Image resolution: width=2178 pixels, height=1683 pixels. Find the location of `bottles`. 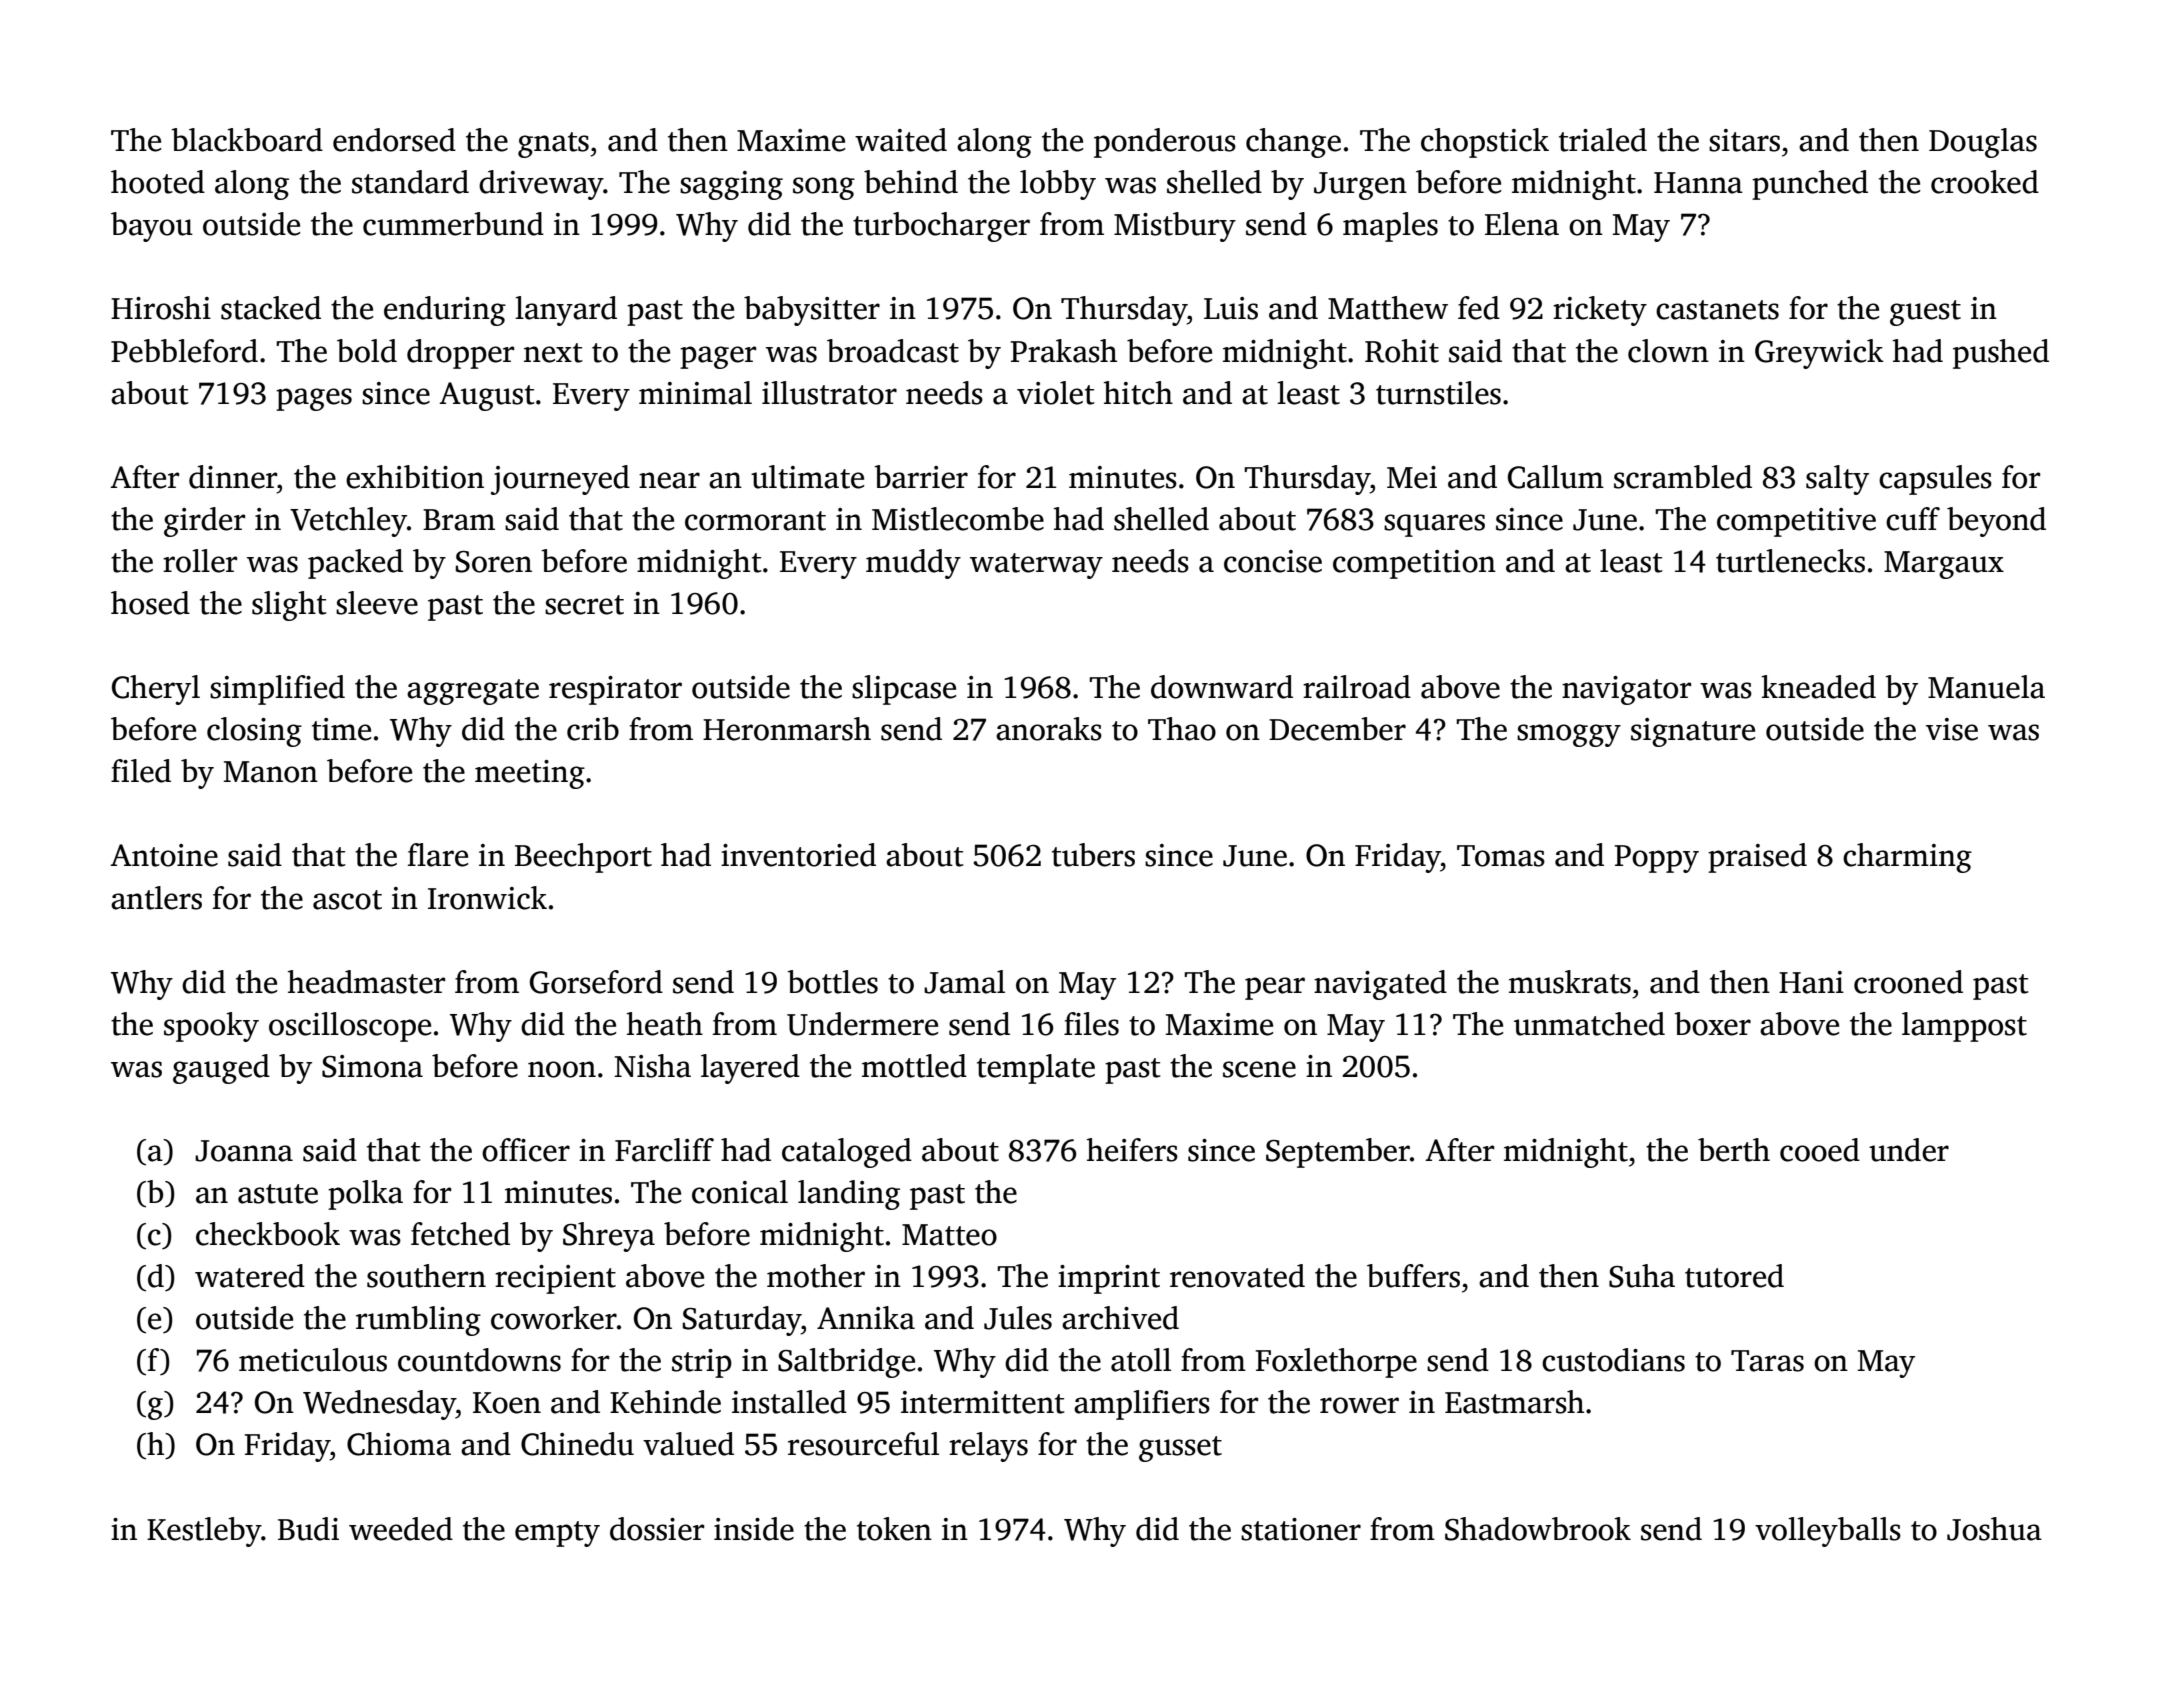

bottles is located at coordinates (832, 982).
